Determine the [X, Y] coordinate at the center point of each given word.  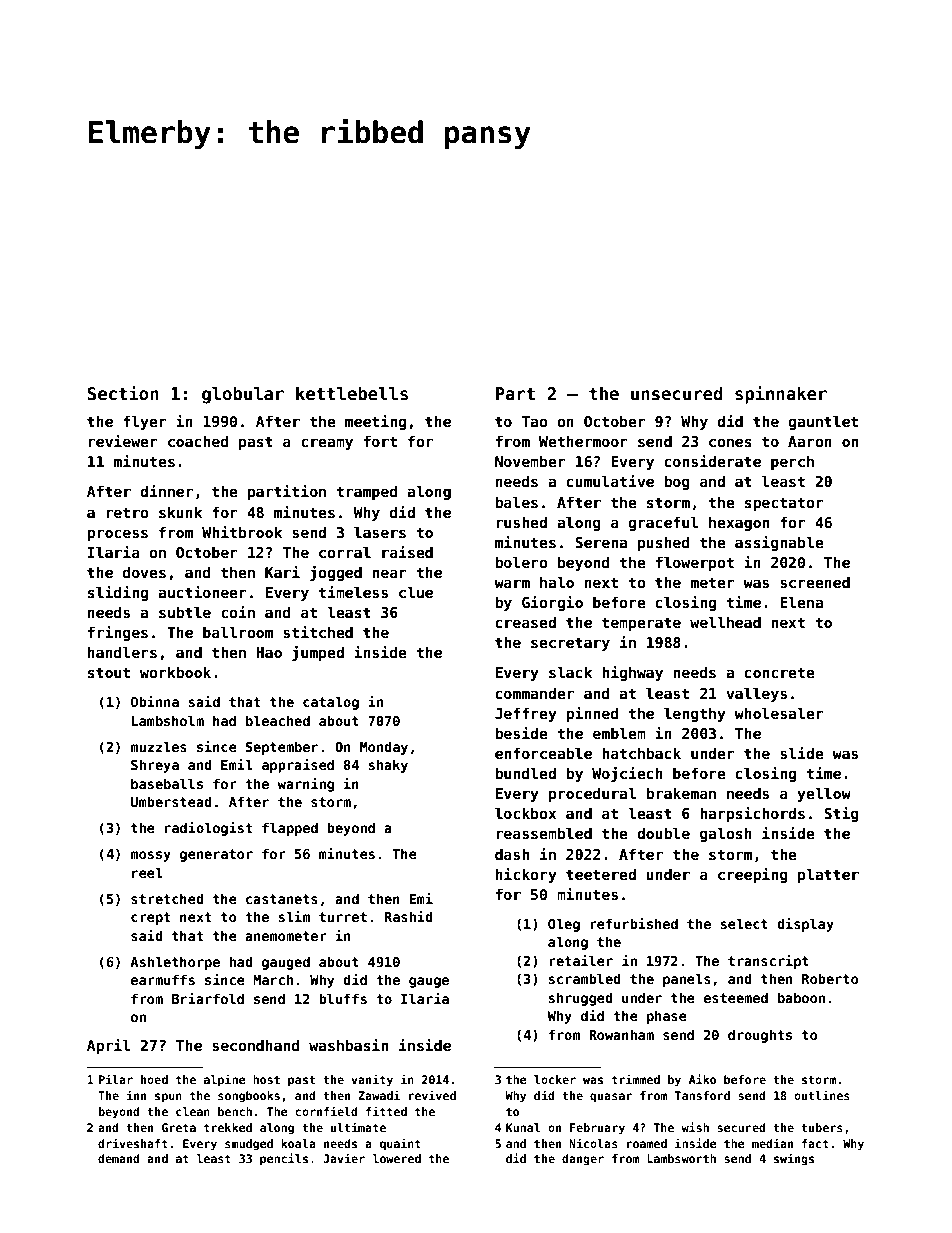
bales [516, 502]
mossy [151, 856]
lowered [397, 1158]
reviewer [123, 441]
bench [235, 1111]
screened [815, 582]
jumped [318, 653]
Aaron [810, 441]
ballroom [238, 632]
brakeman [681, 793]
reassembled [544, 833]
